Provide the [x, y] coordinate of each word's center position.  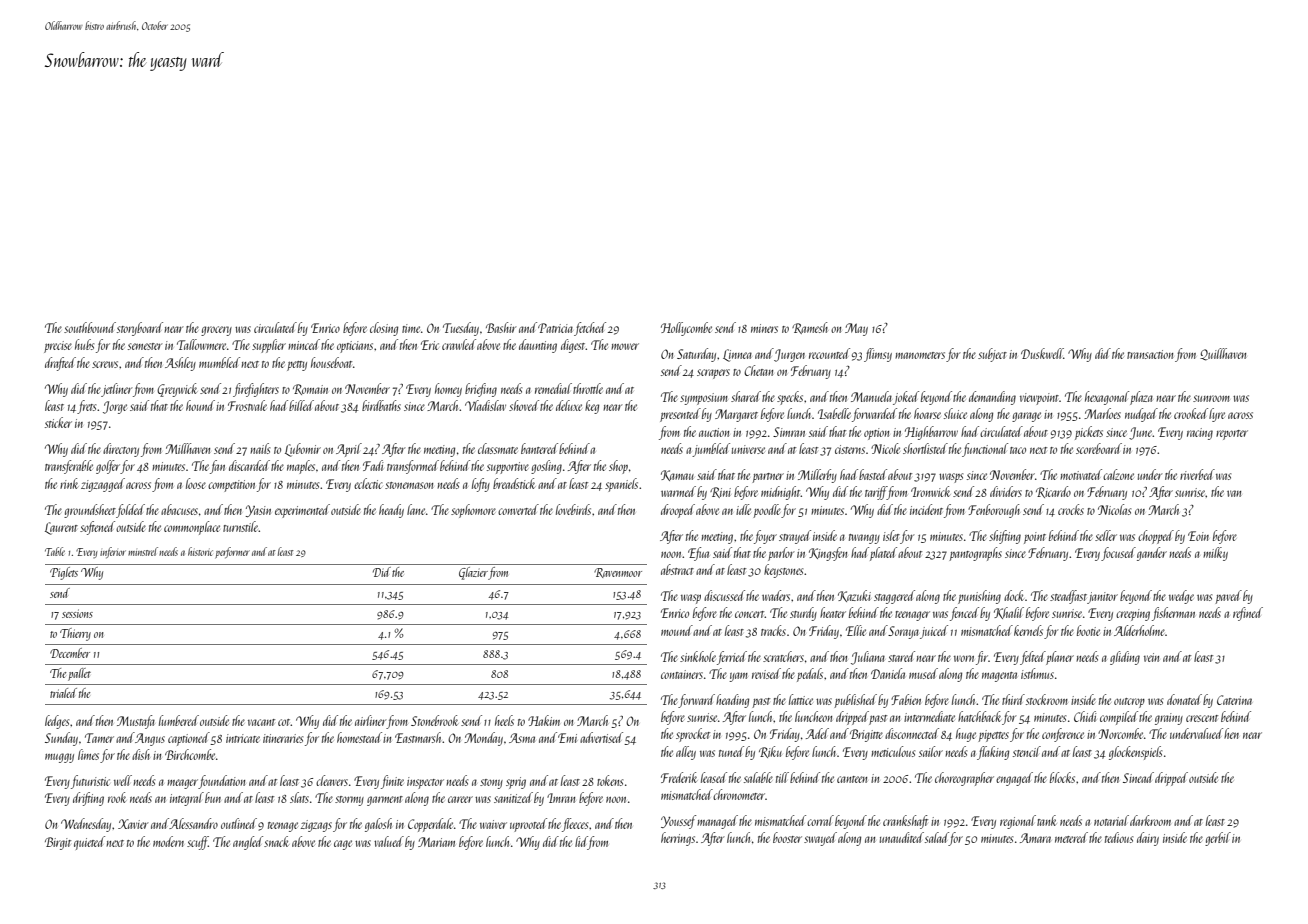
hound [200, 405]
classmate [498, 448]
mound [677, 630]
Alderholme [1139, 630]
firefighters [256, 390]
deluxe [569, 405]
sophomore [473, 511]
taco [1018, 450]
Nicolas [1114, 509]
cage [343, 845]
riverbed [1197, 474]
